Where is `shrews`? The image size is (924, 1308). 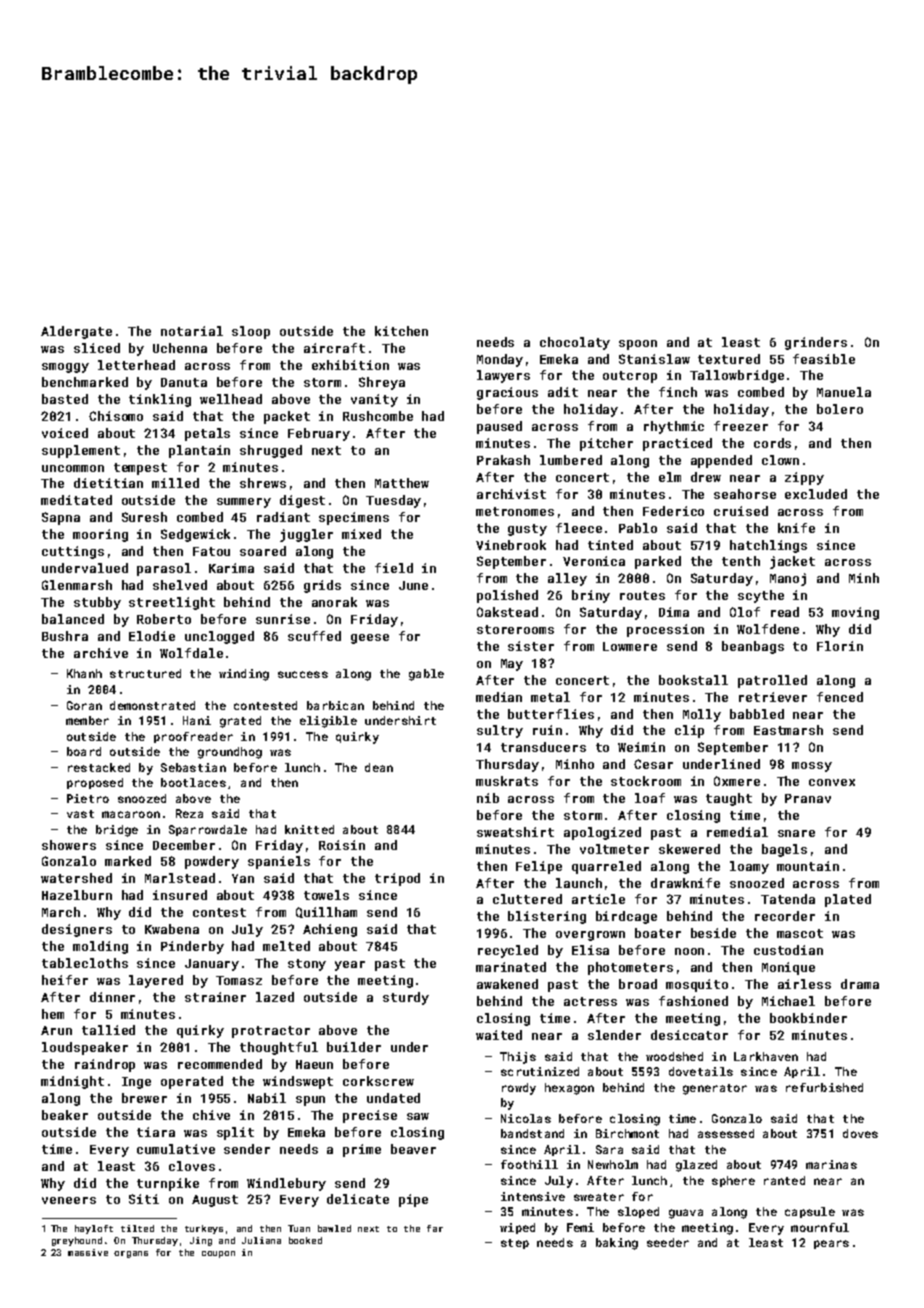
shrews is located at coordinates (263, 483).
